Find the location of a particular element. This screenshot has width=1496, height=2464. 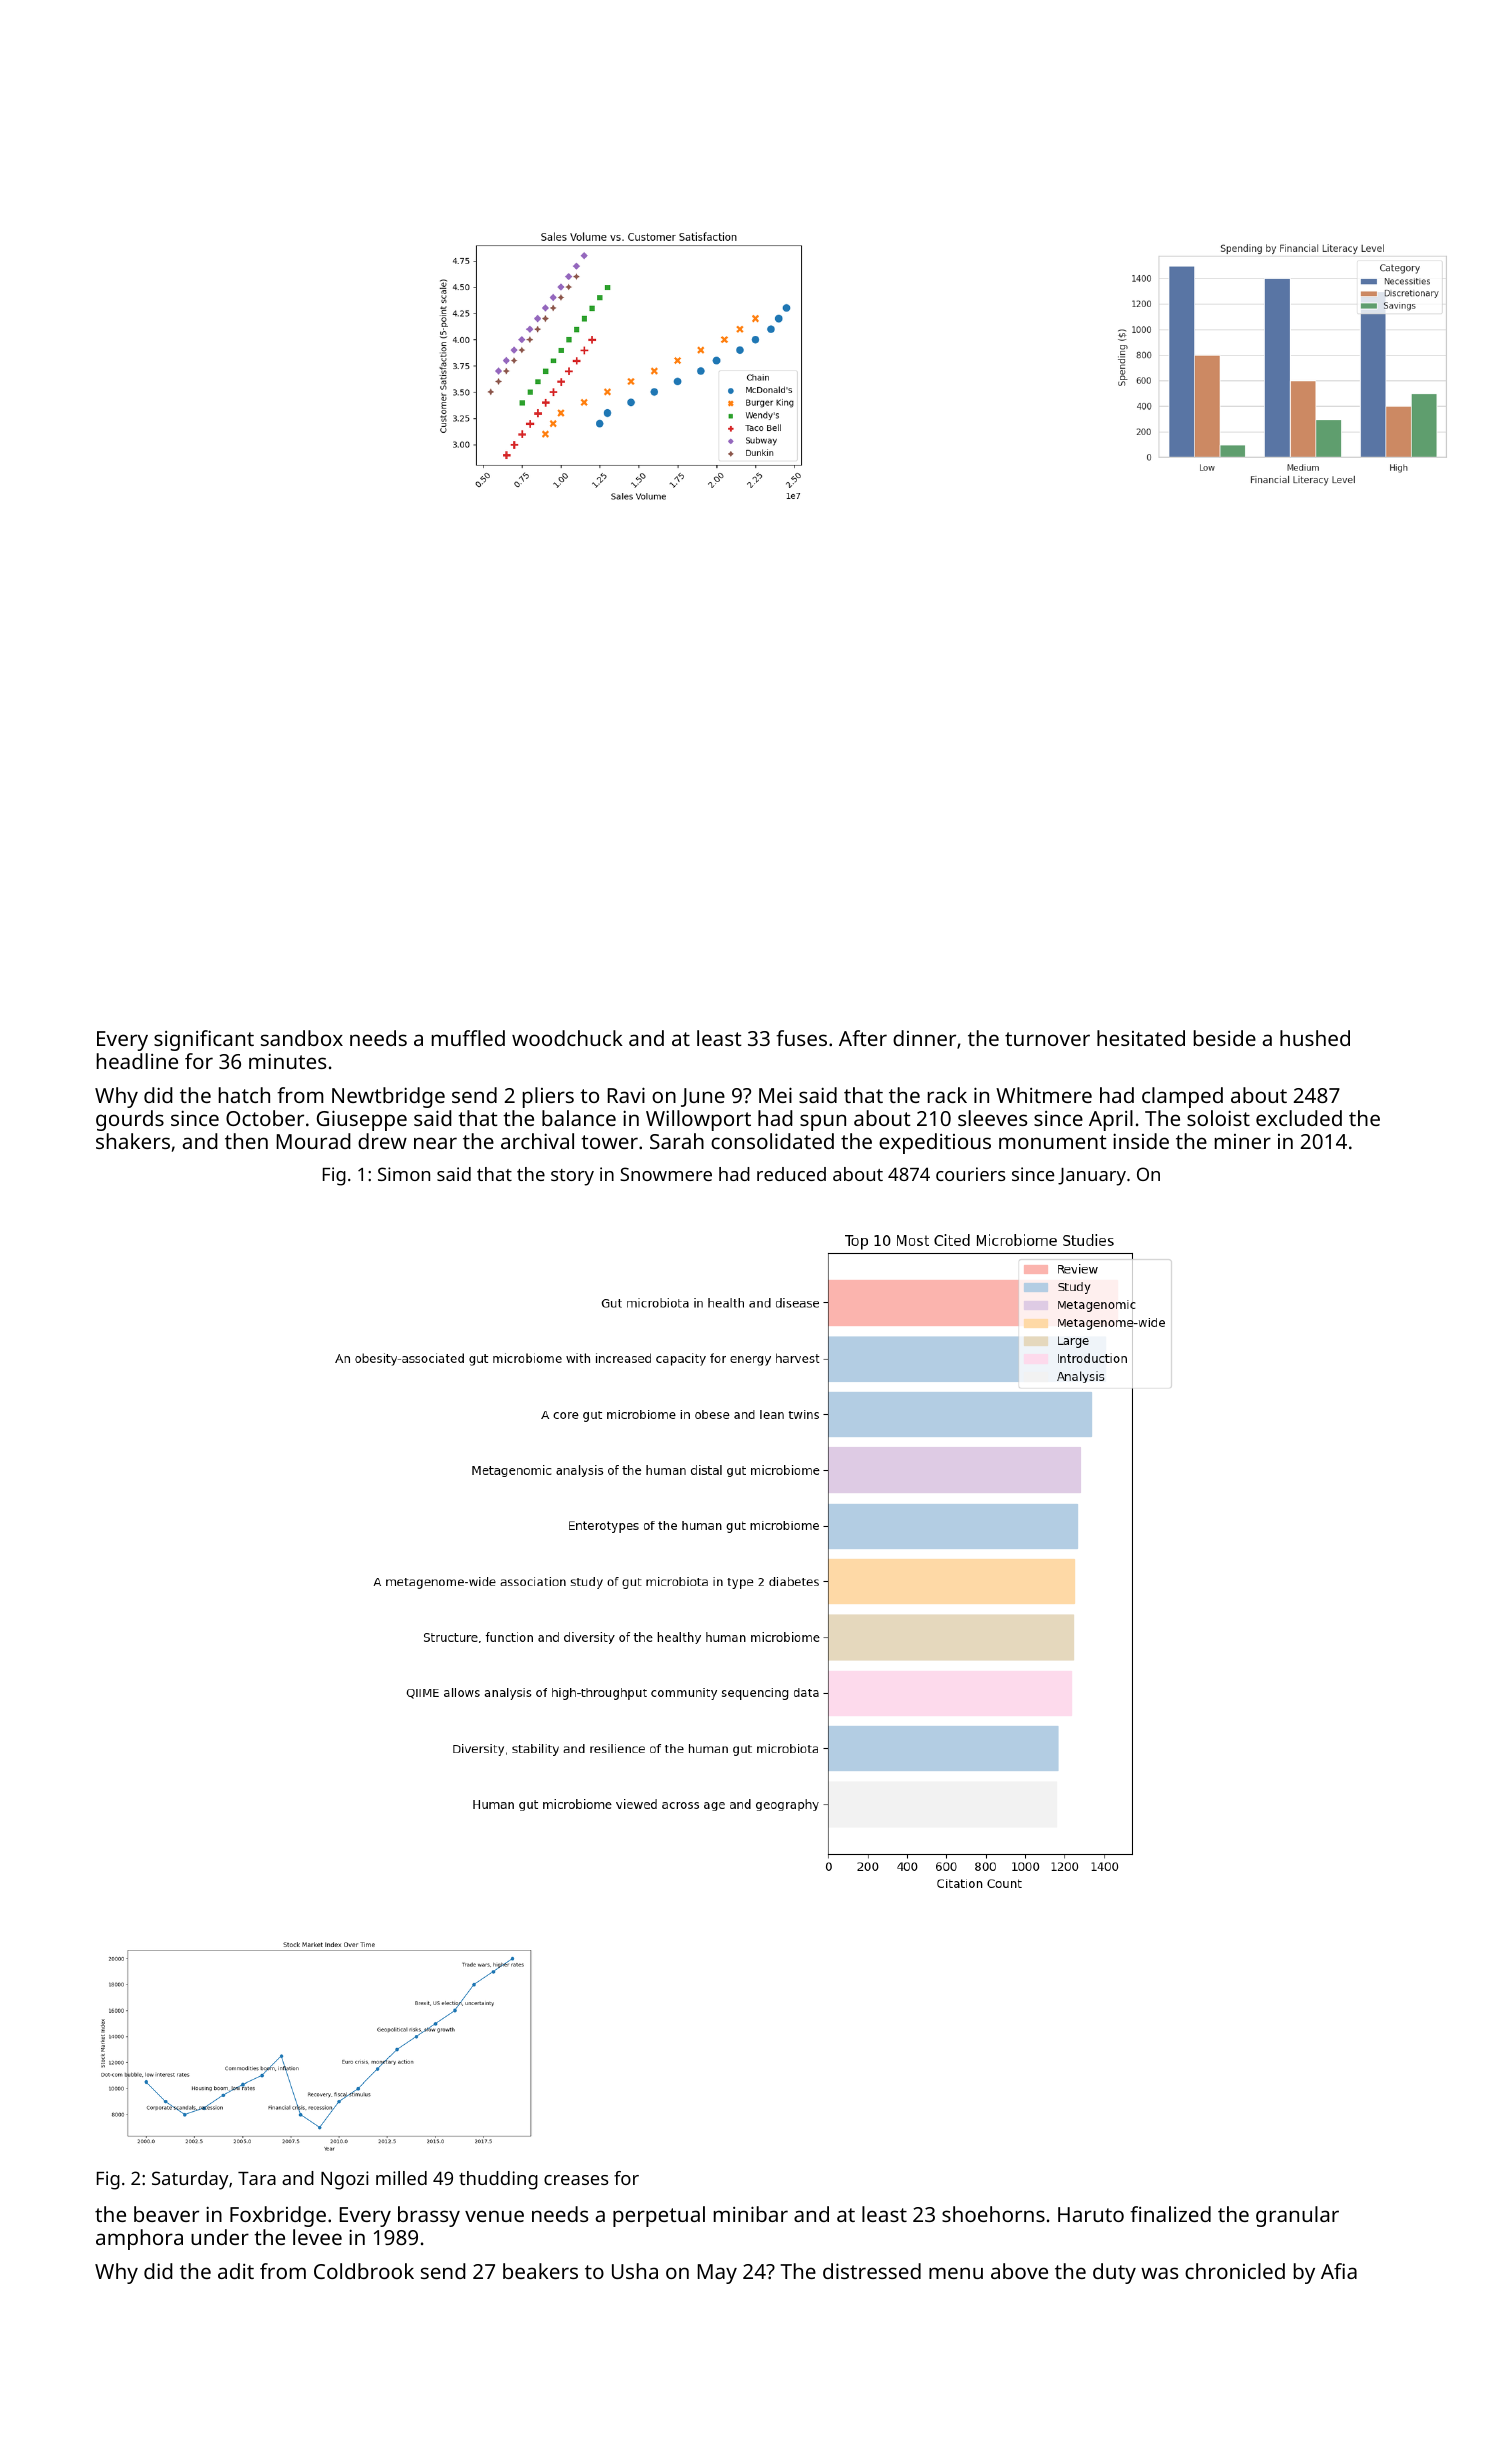

woodchuck is located at coordinates (567, 1038).
